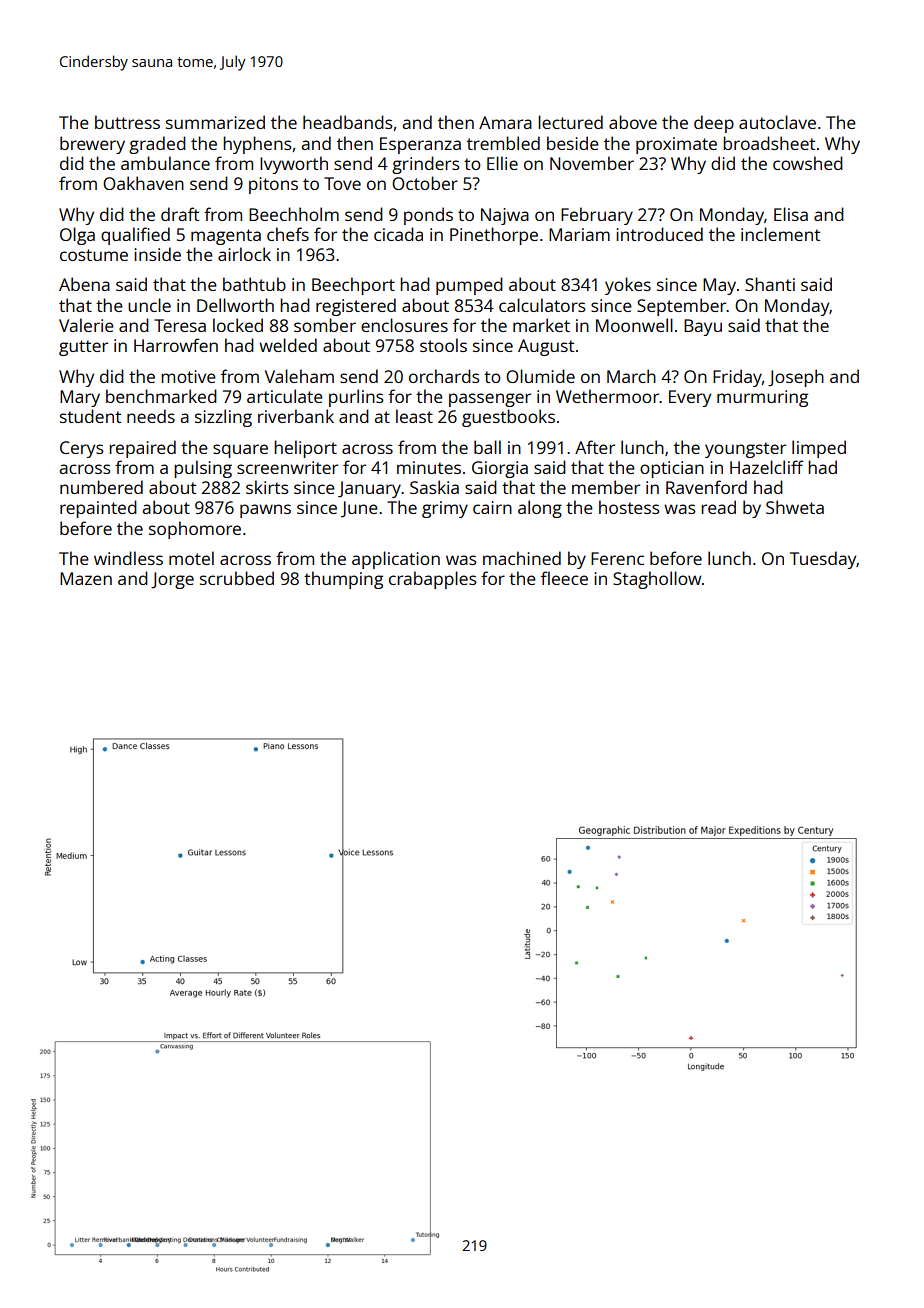 The image size is (924, 1308). What do you see at coordinates (86, 578) in the page?
I see `Mazen` at bounding box center [86, 578].
